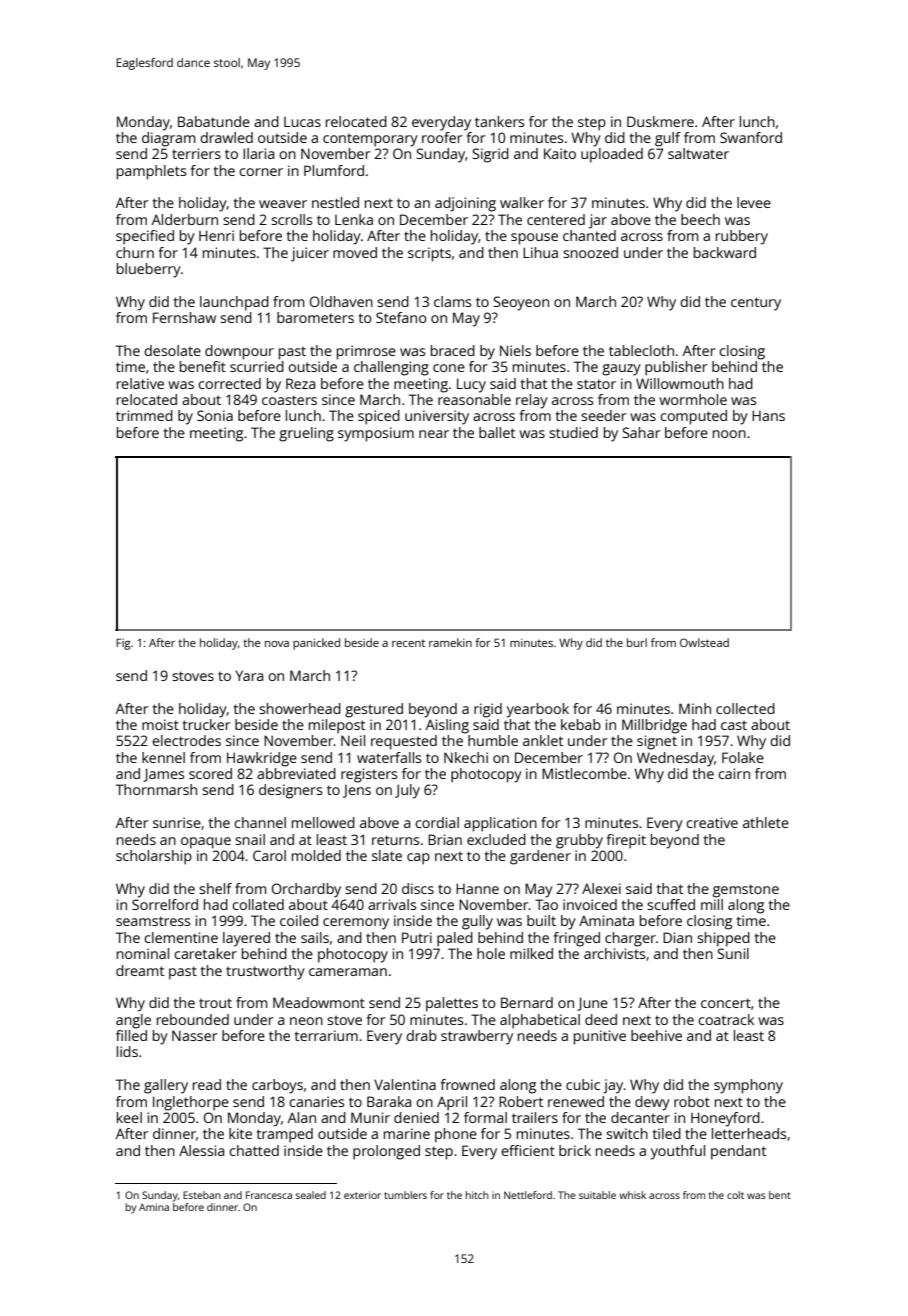 The width and height of the document is (908, 1316). What do you see at coordinates (177, 822) in the document?
I see `sunrise` at bounding box center [177, 822].
